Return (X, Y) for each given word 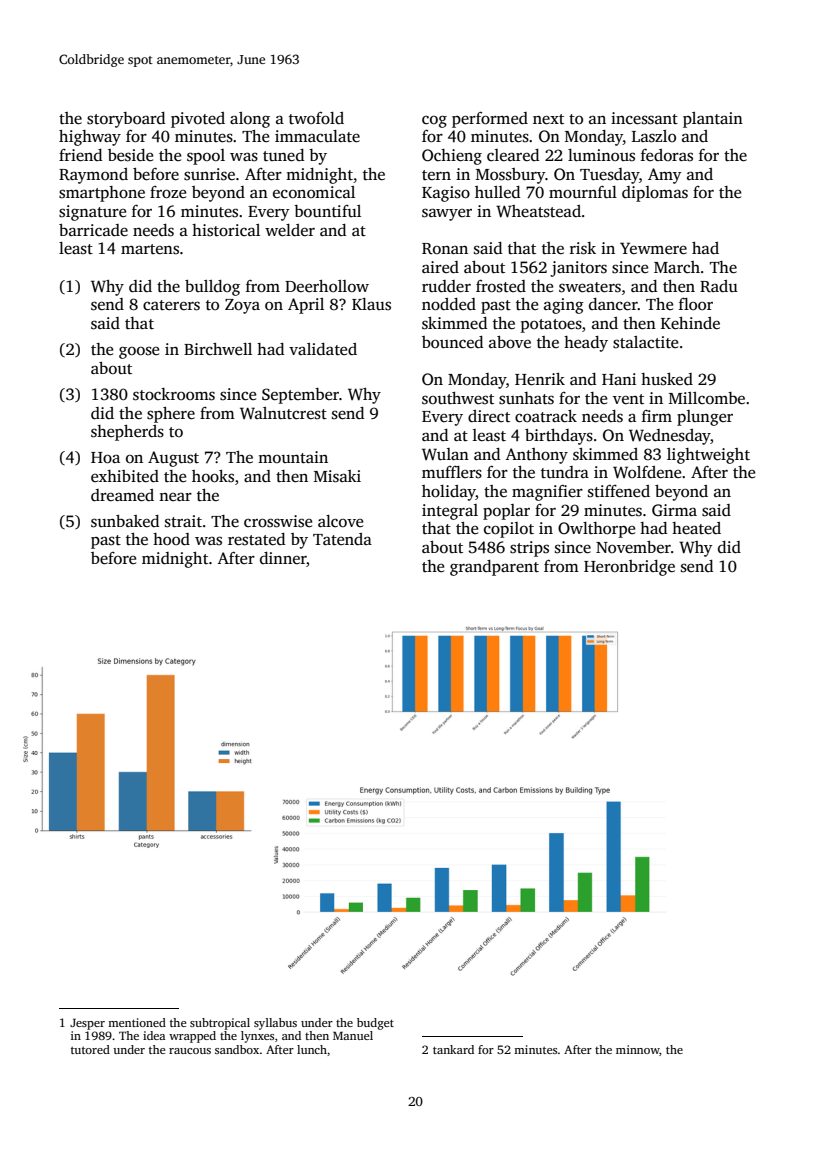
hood (171, 539)
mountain (293, 457)
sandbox (237, 1049)
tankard (453, 1049)
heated (696, 528)
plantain (713, 120)
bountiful (327, 211)
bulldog (212, 288)
